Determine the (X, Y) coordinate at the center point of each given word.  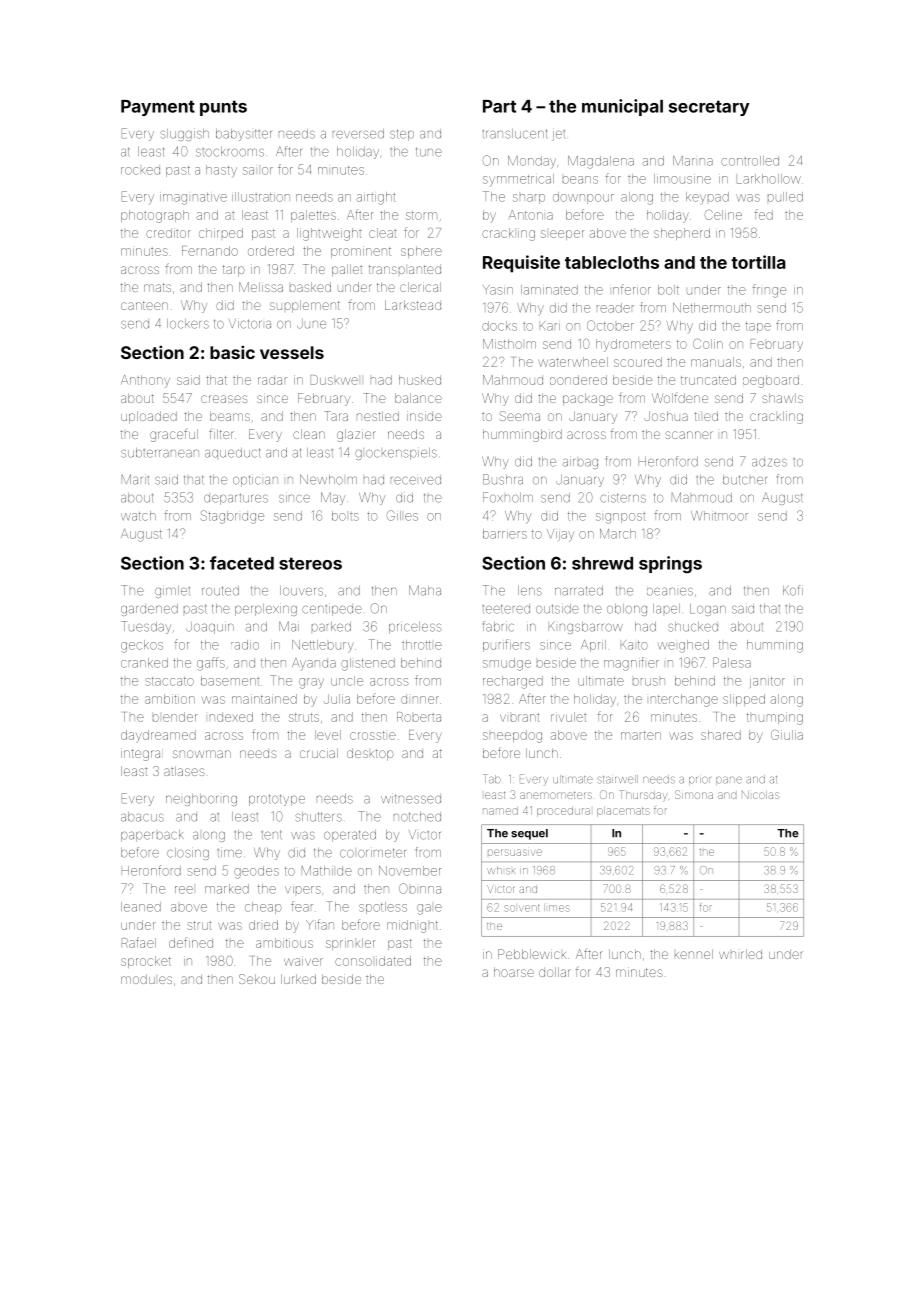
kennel (694, 954)
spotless (383, 908)
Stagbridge (232, 517)
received (416, 480)
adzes (769, 462)
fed (764, 214)
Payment (158, 108)
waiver (303, 961)
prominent (361, 252)
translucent (515, 134)
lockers (188, 324)
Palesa (732, 662)
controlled (750, 161)
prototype (277, 800)
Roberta (419, 717)
